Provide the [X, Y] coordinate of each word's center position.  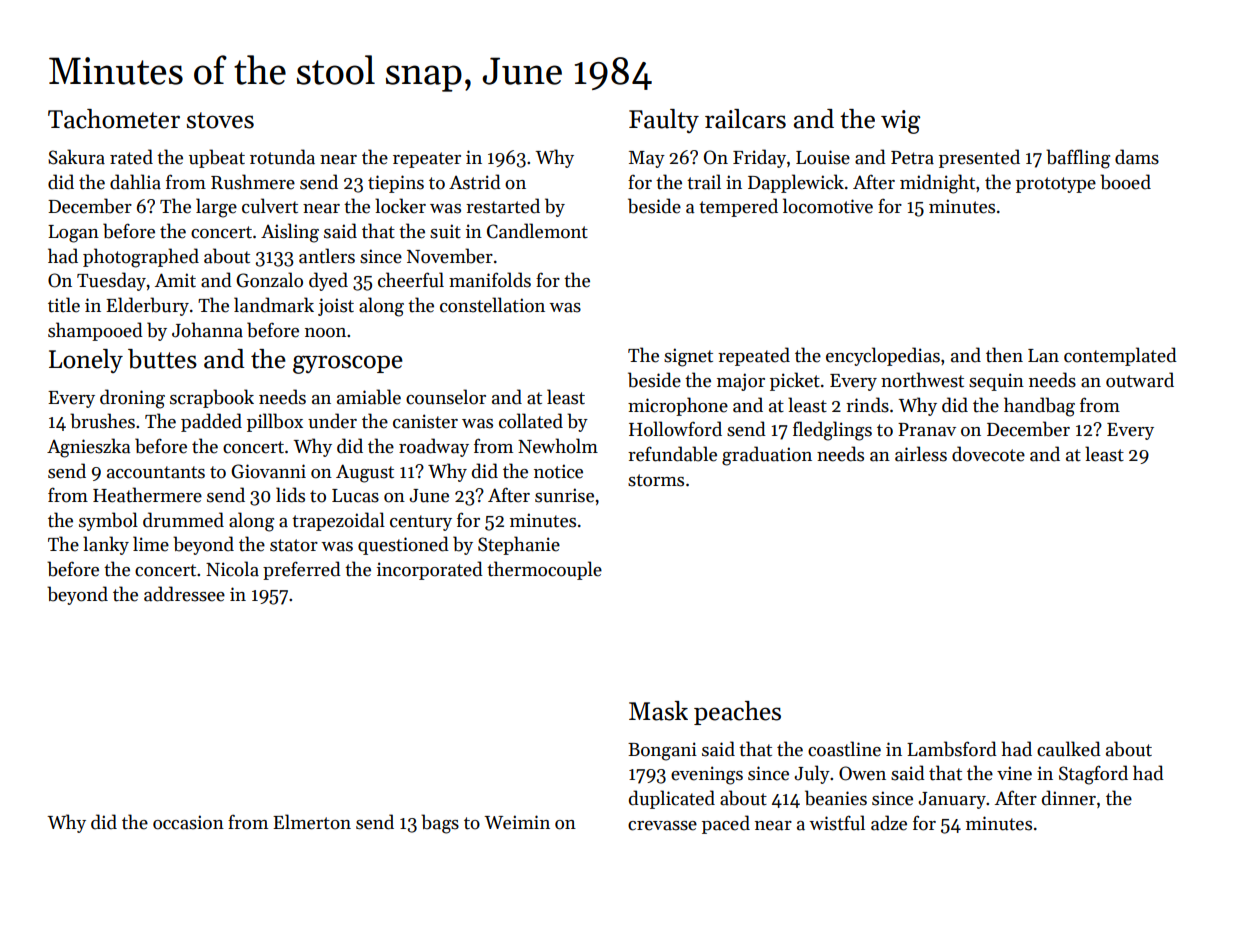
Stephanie [519, 545]
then [1004, 355]
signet [688, 357]
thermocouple [544, 570]
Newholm [558, 446]
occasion [188, 822]
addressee [184, 594]
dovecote [988, 454]
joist [336, 307]
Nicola [232, 569]
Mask [658, 711]
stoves [220, 120]
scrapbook [212, 398]
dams [1137, 157]
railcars [745, 119]
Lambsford [952, 749]
